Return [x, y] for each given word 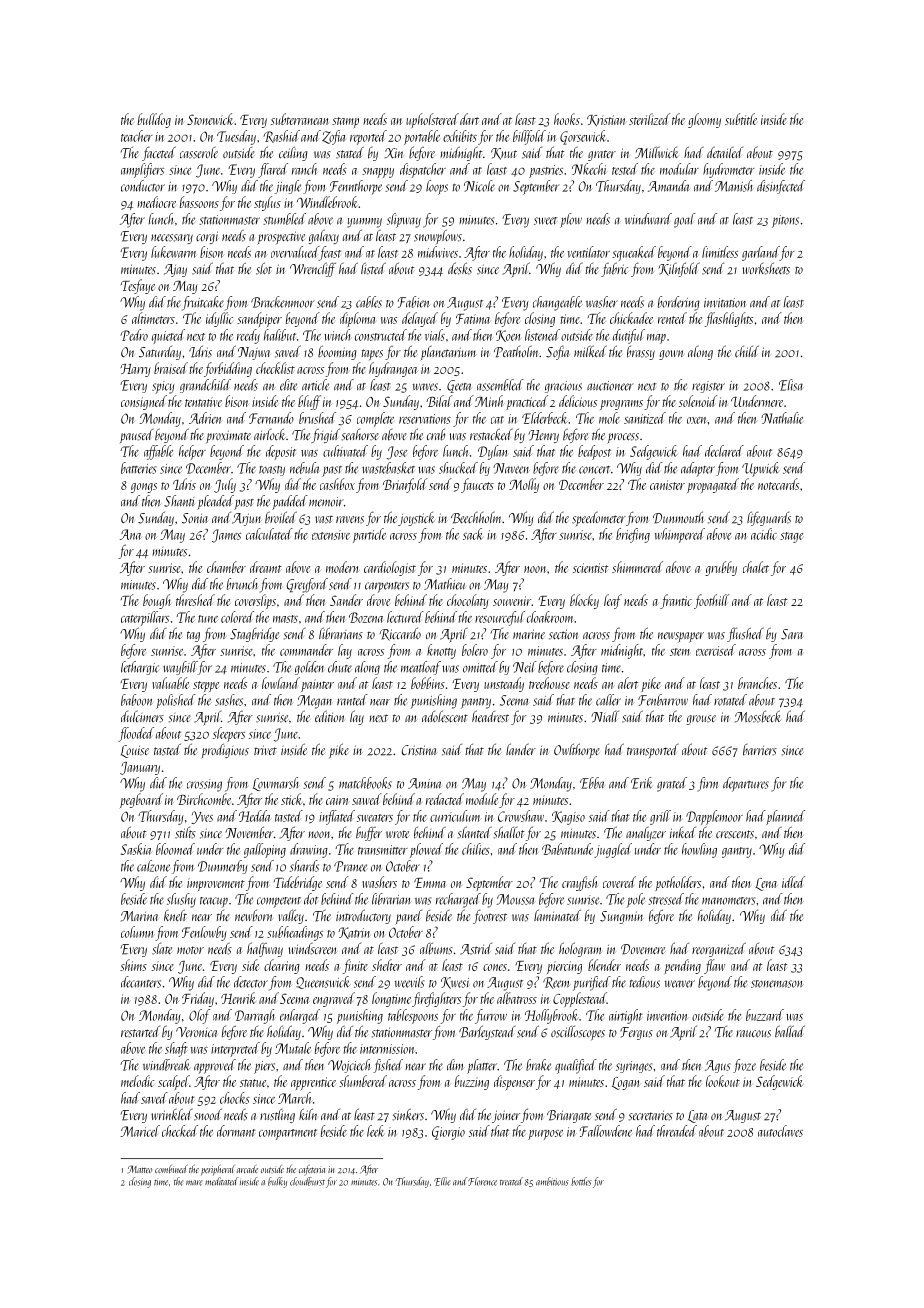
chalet [756, 567]
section [563, 634]
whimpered [680, 535]
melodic [137, 1081]
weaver [680, 984]
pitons [785, 221]
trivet [265, 750]
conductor [143, 186]
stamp [345, 122]
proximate [228, 436]
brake [538, 1065]
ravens [350, 520]
